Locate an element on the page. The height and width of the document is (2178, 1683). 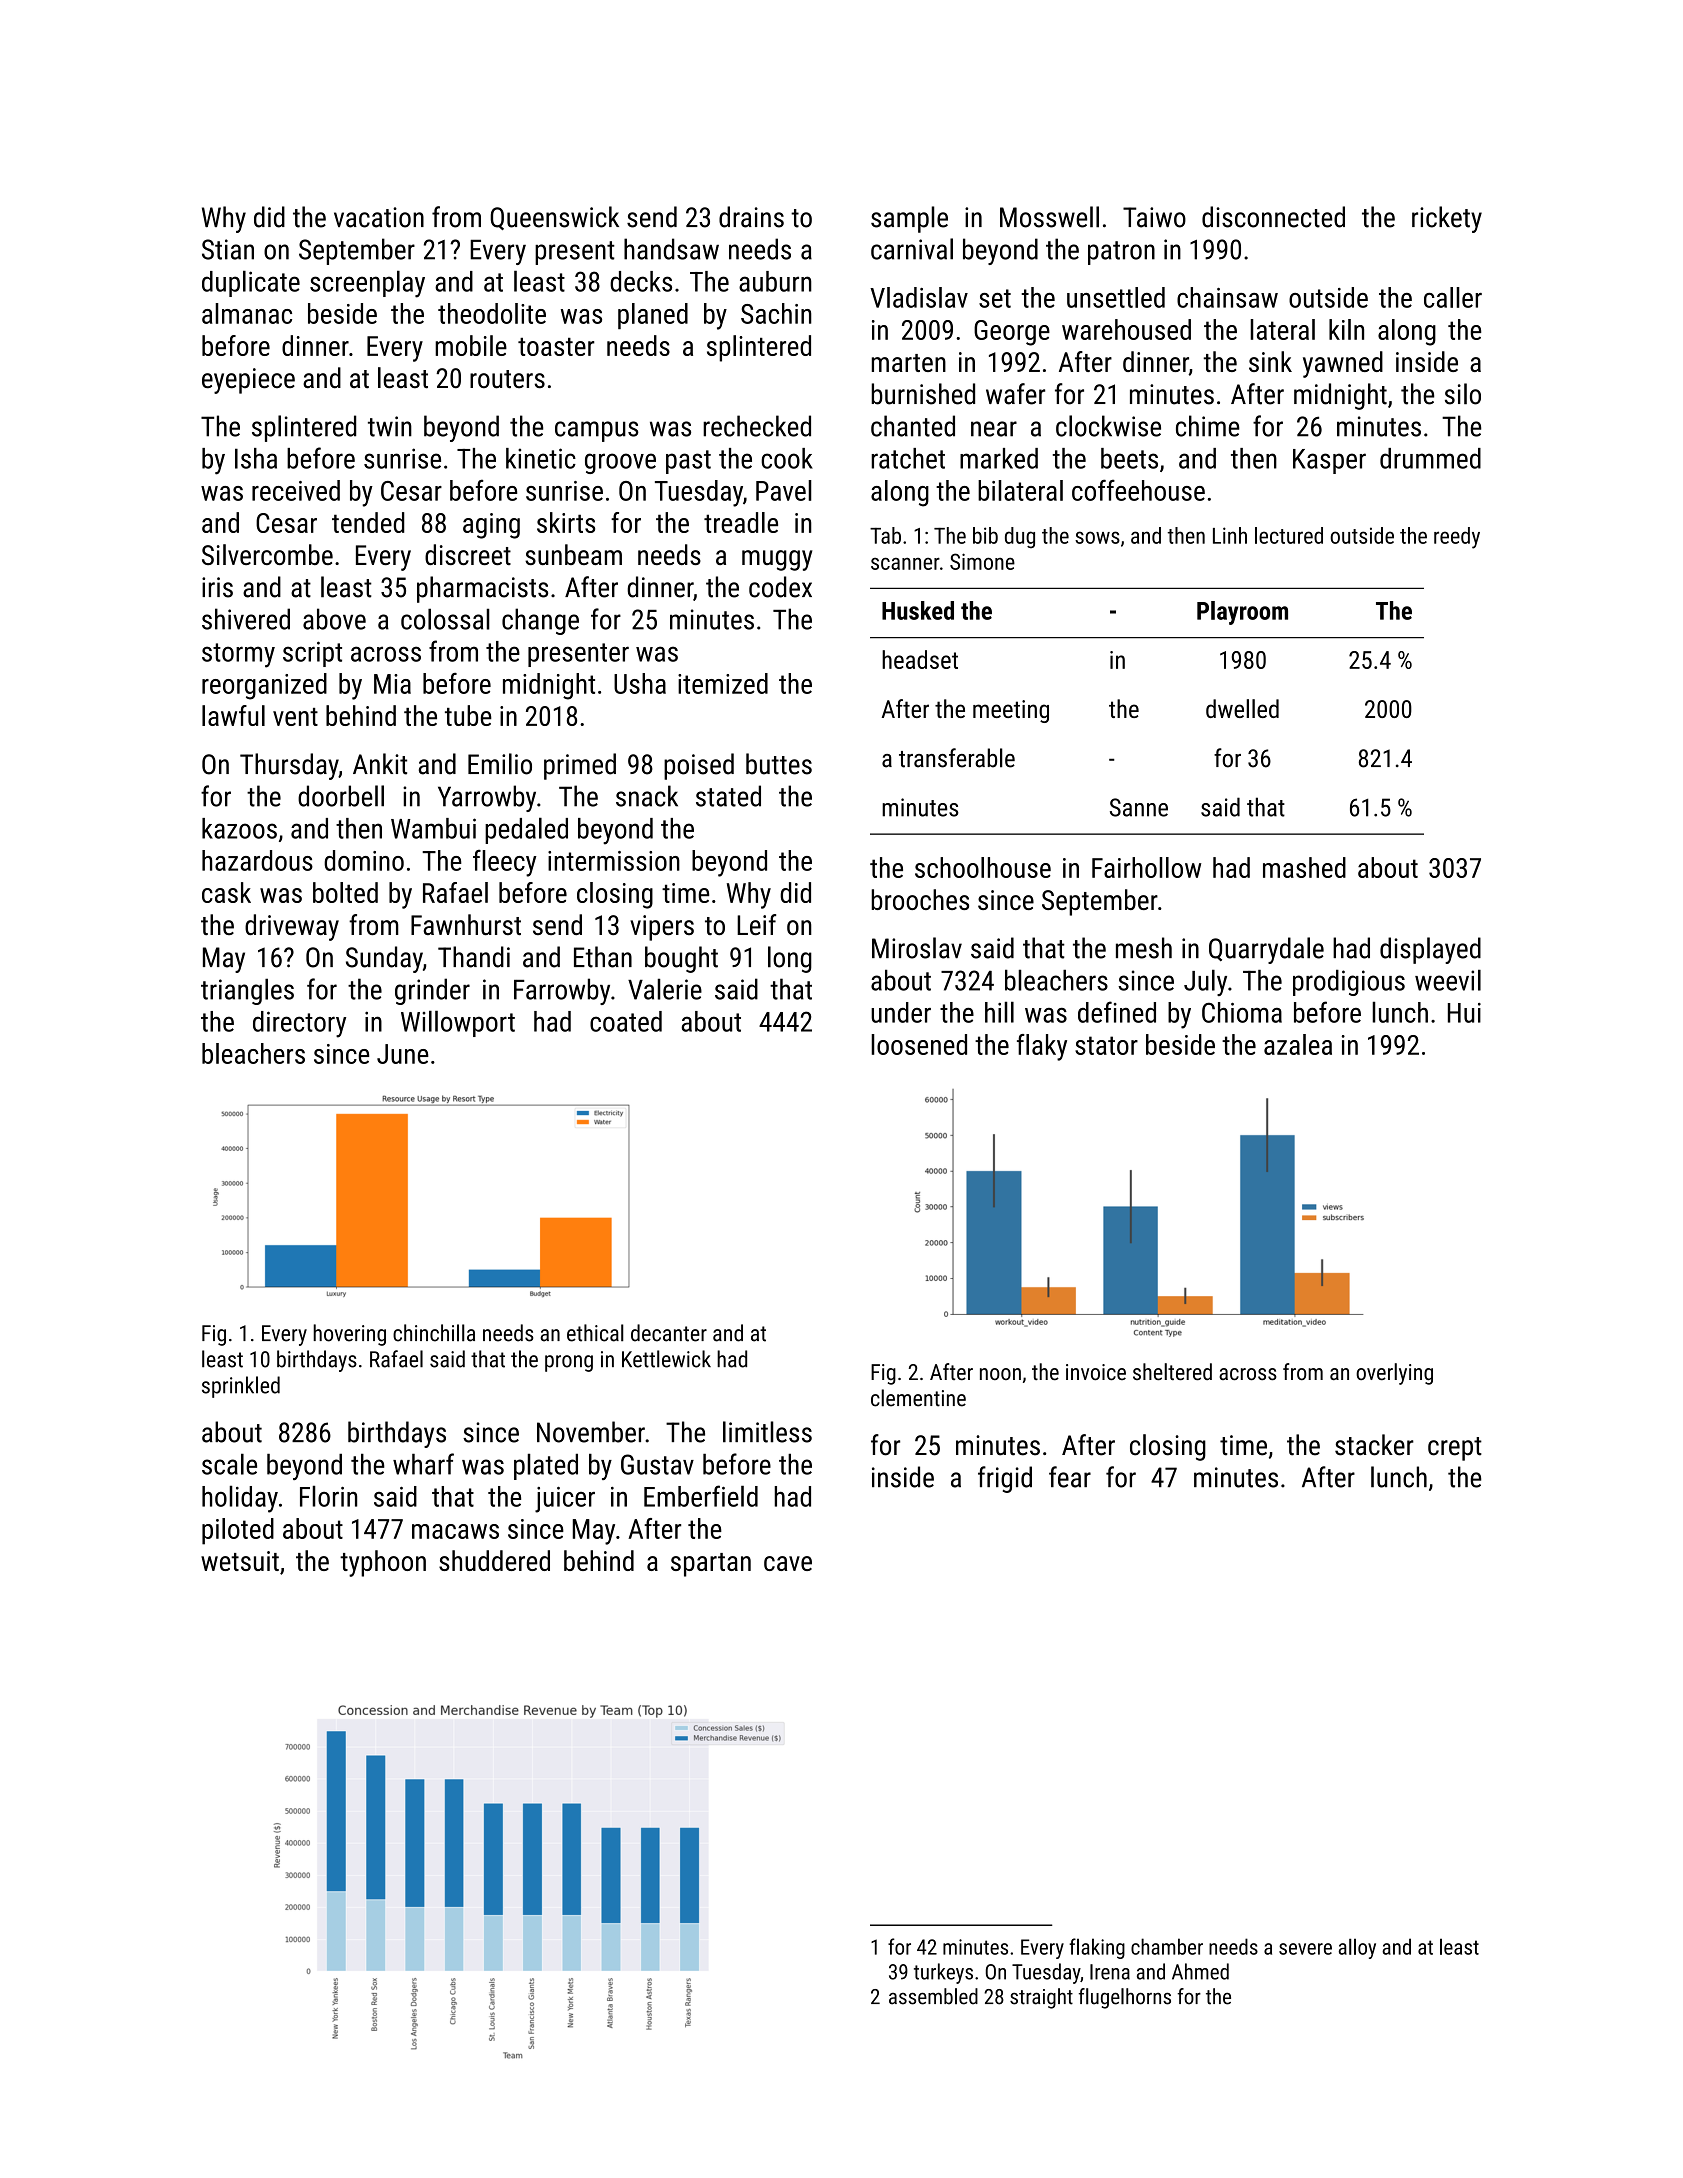
chainsaw is located at coordinates (1227, 297).
